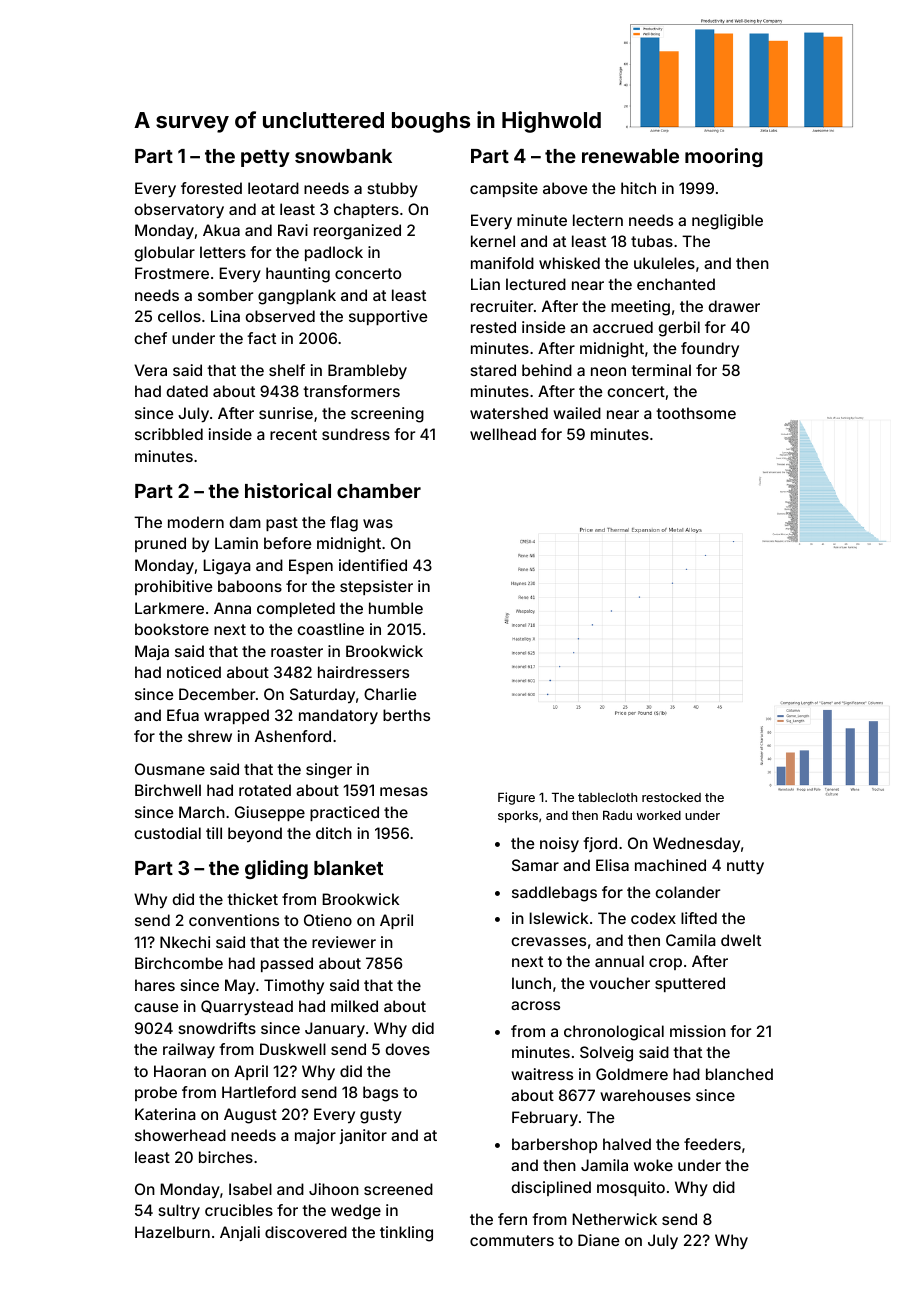  Describe the element at coordinates (671, 797) in the page. I see `restocked` at that location.
